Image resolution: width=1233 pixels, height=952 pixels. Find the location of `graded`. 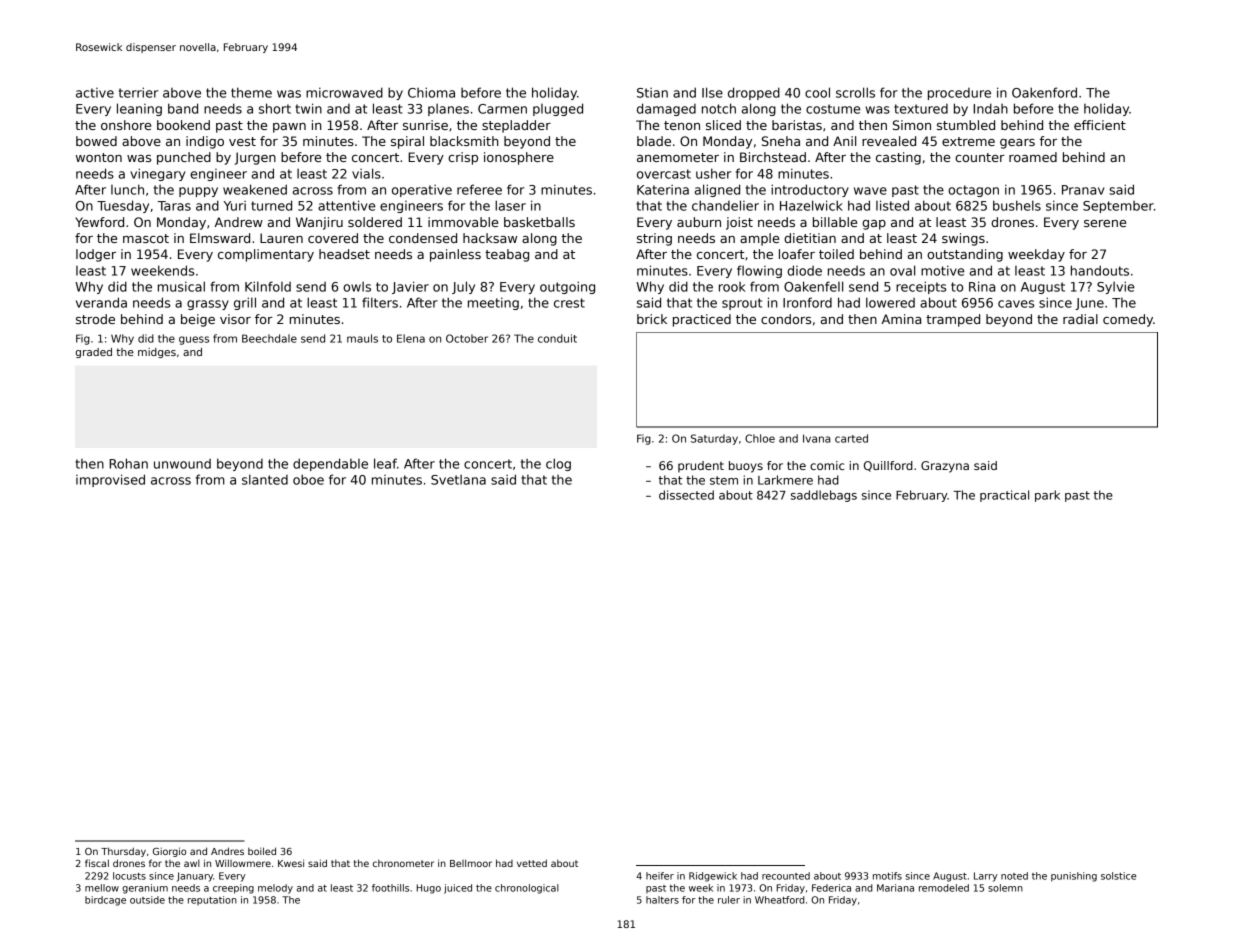

graded is located at coordinates (94, 353).
